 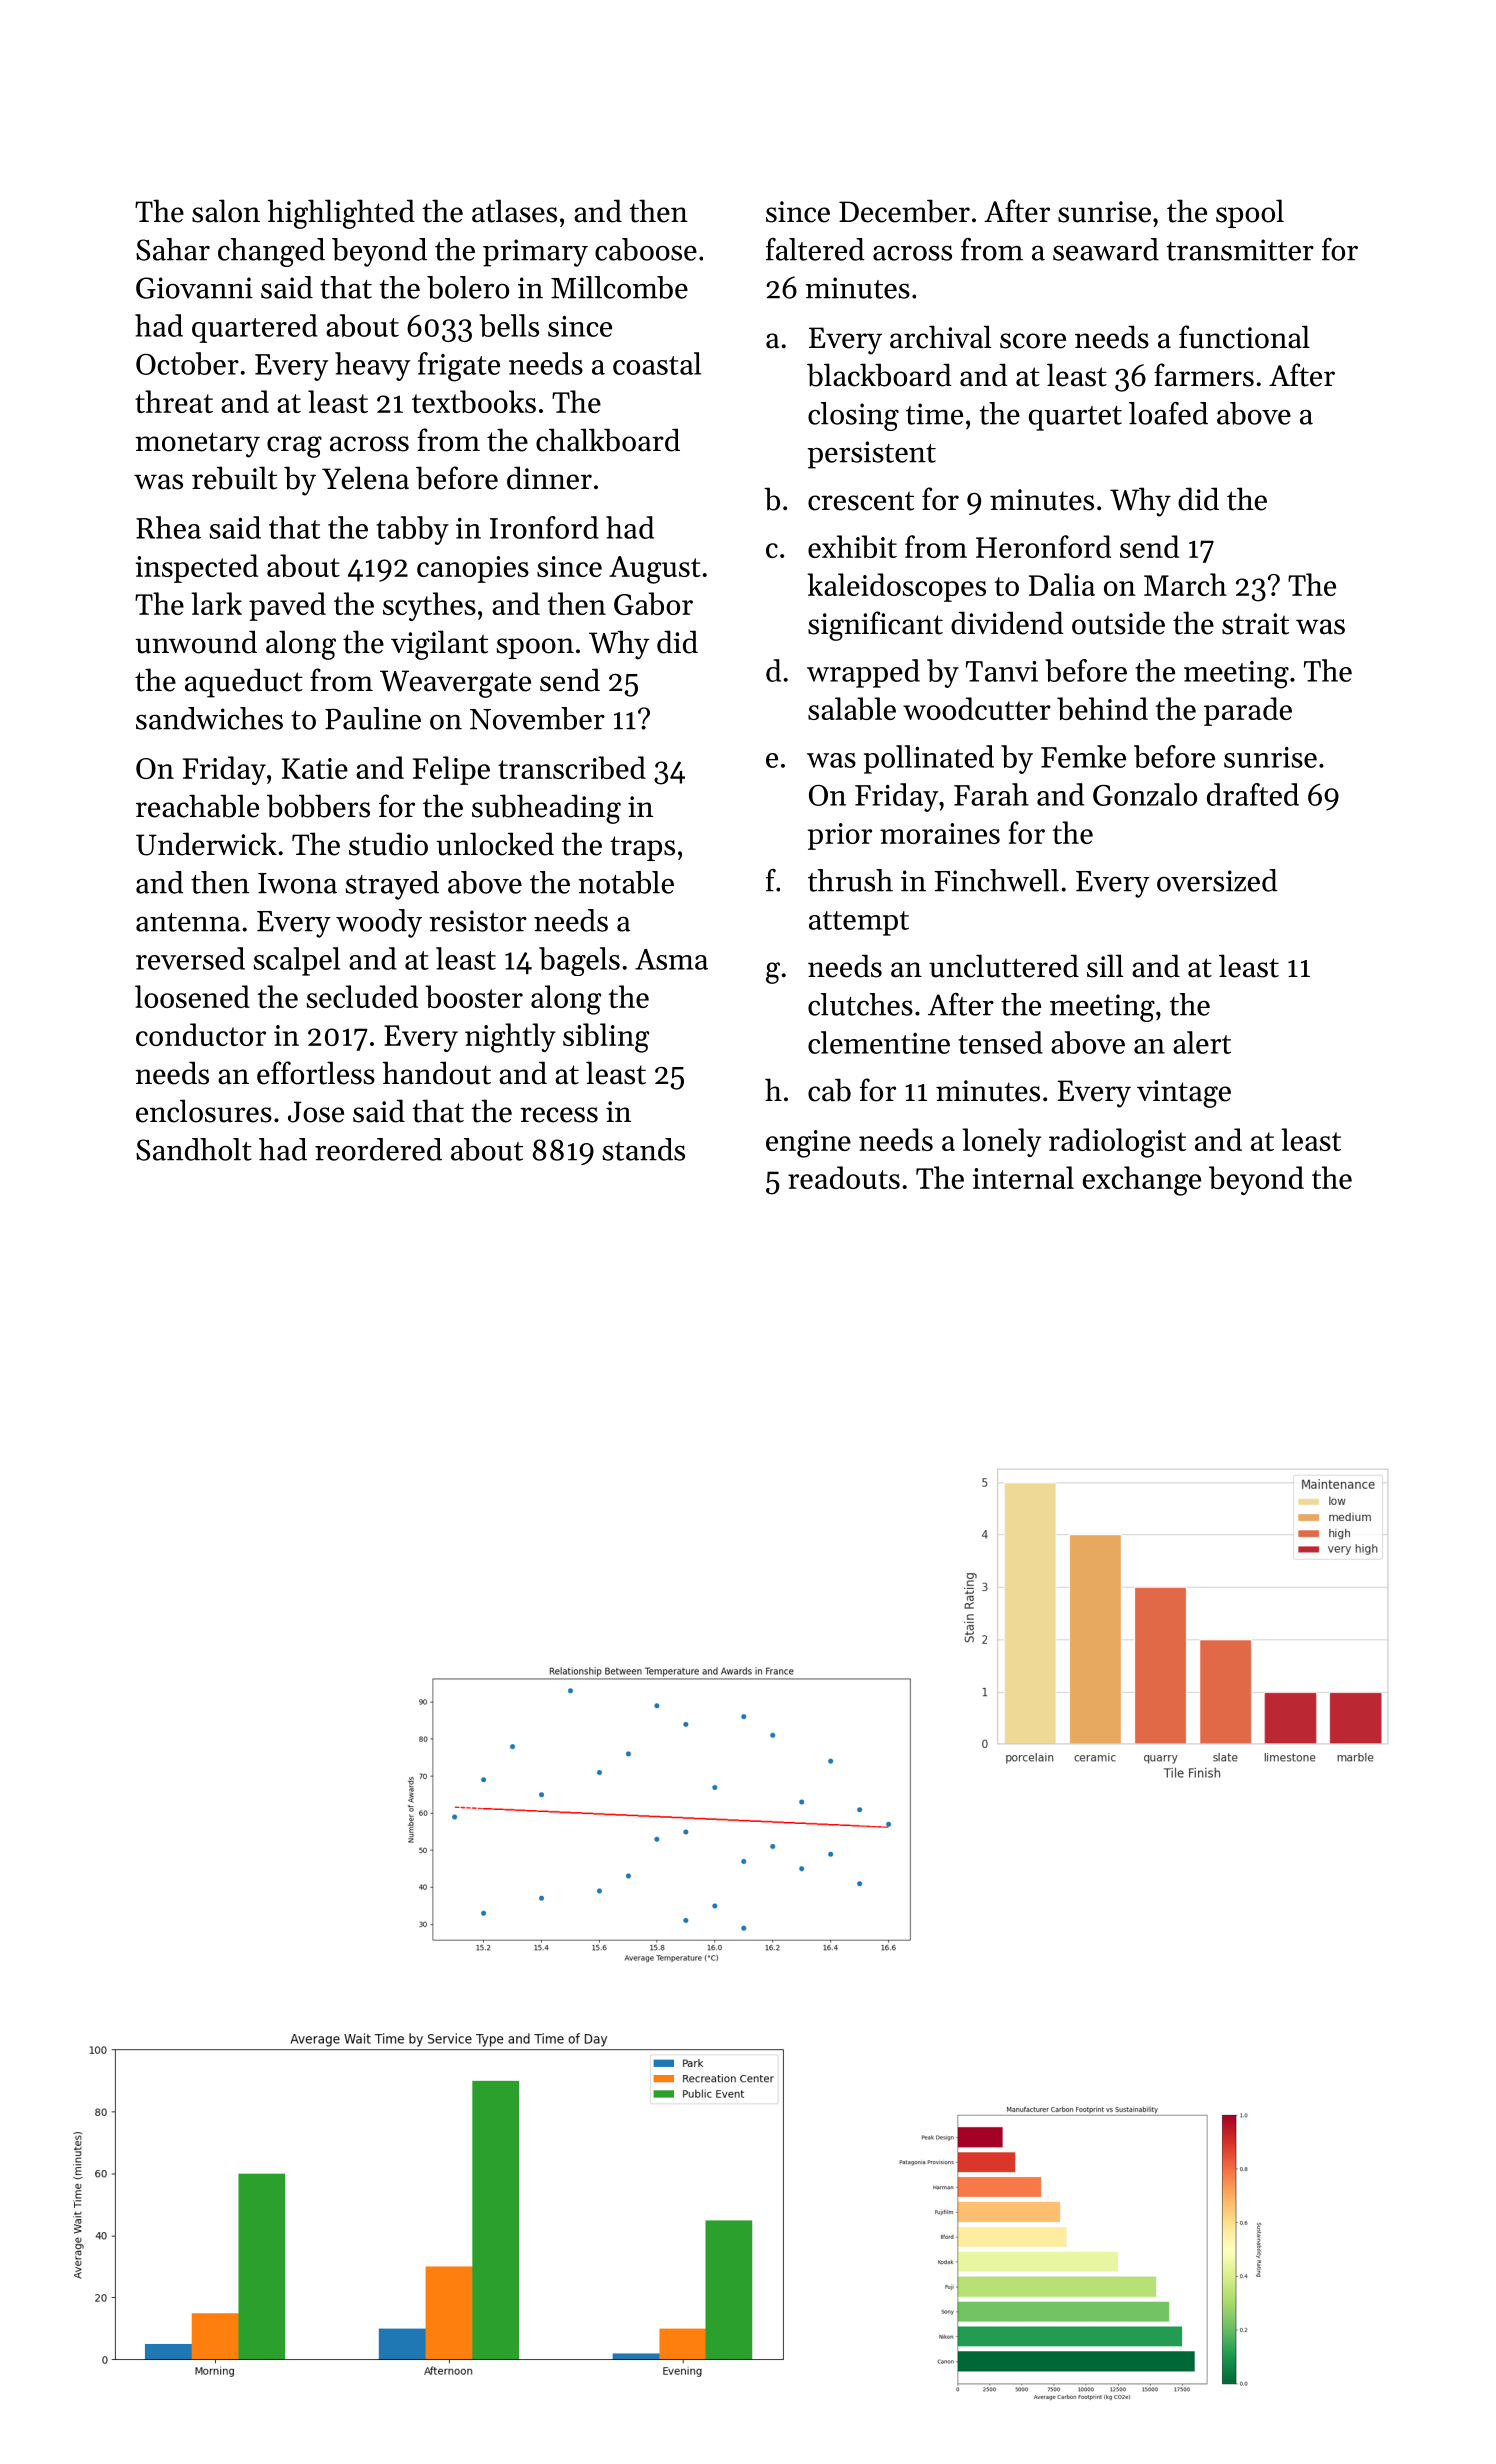 What do you see at coordinates (455, 684) in the screenshot?
I see `Weavergate` at bounding box center [455, 684].
